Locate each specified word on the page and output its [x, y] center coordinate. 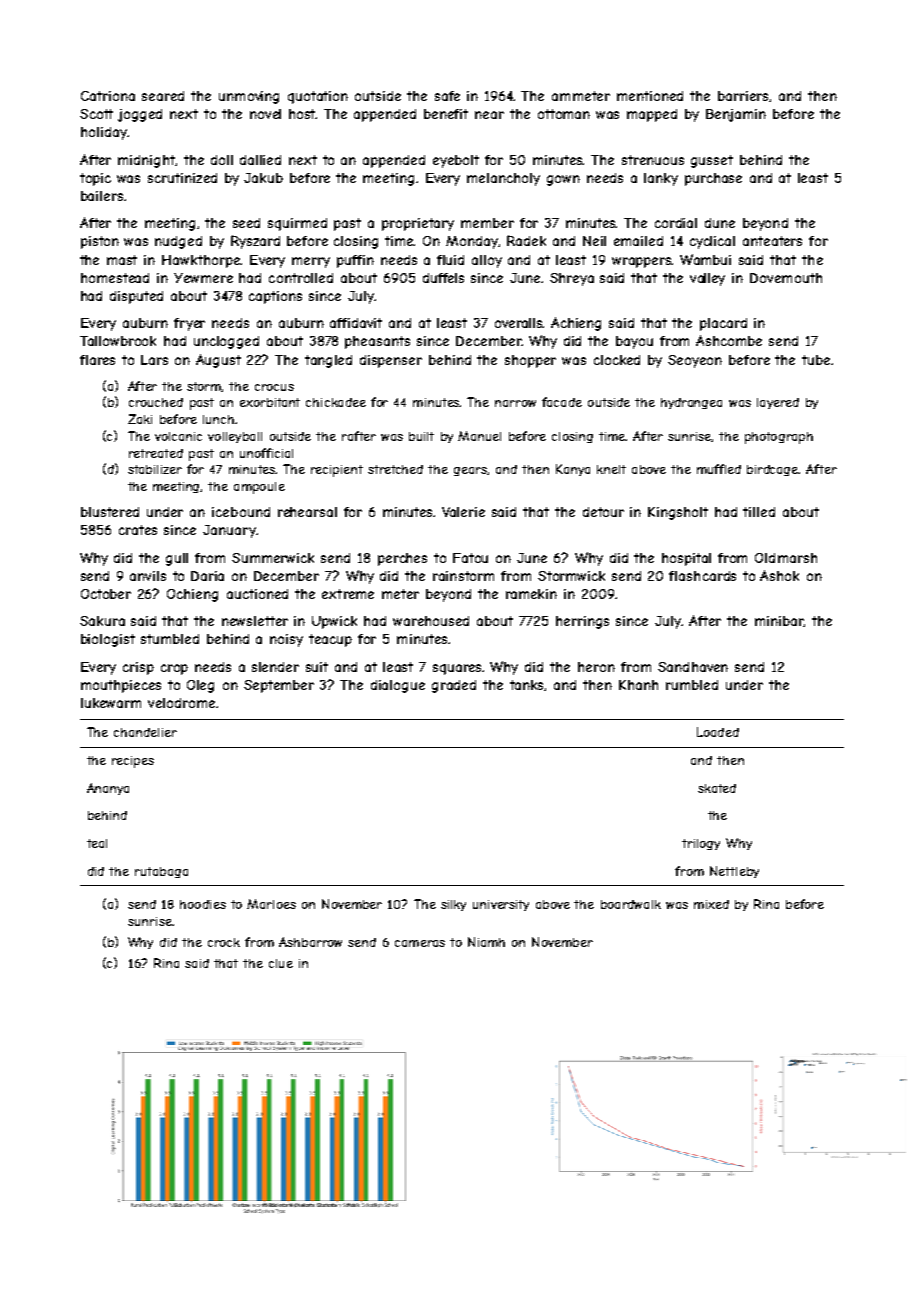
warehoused [431, 621]
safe [447, 96]
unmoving [249, 97]
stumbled [170, 639]
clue [281, 963]
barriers [744, 96]
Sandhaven [693, 667]
